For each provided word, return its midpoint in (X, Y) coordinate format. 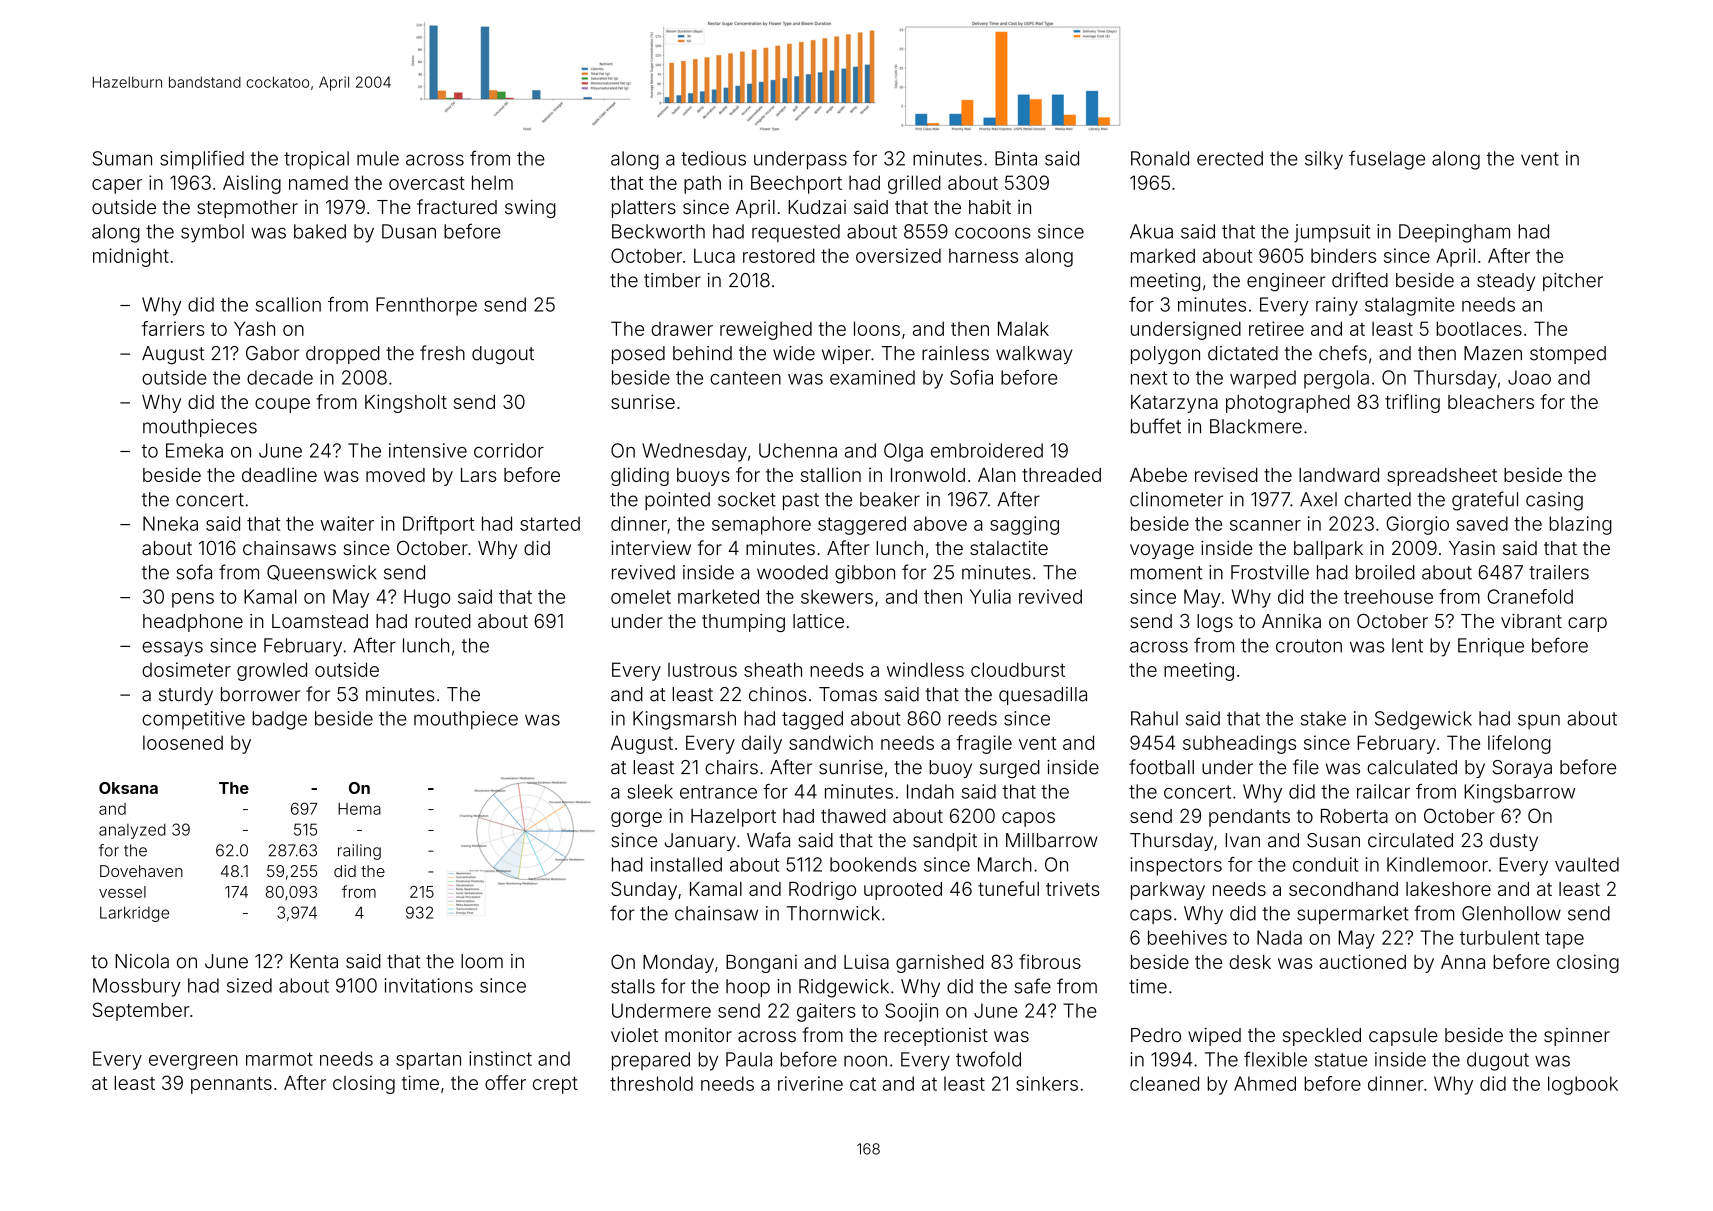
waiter (347, 523)
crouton (1309, 646)
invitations (428, 985)
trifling (1412, 403)
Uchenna (798, 450)
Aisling (252, 184)
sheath (773, 669)
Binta (1016, 158)
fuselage (1387, 160)
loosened (183, 743)
